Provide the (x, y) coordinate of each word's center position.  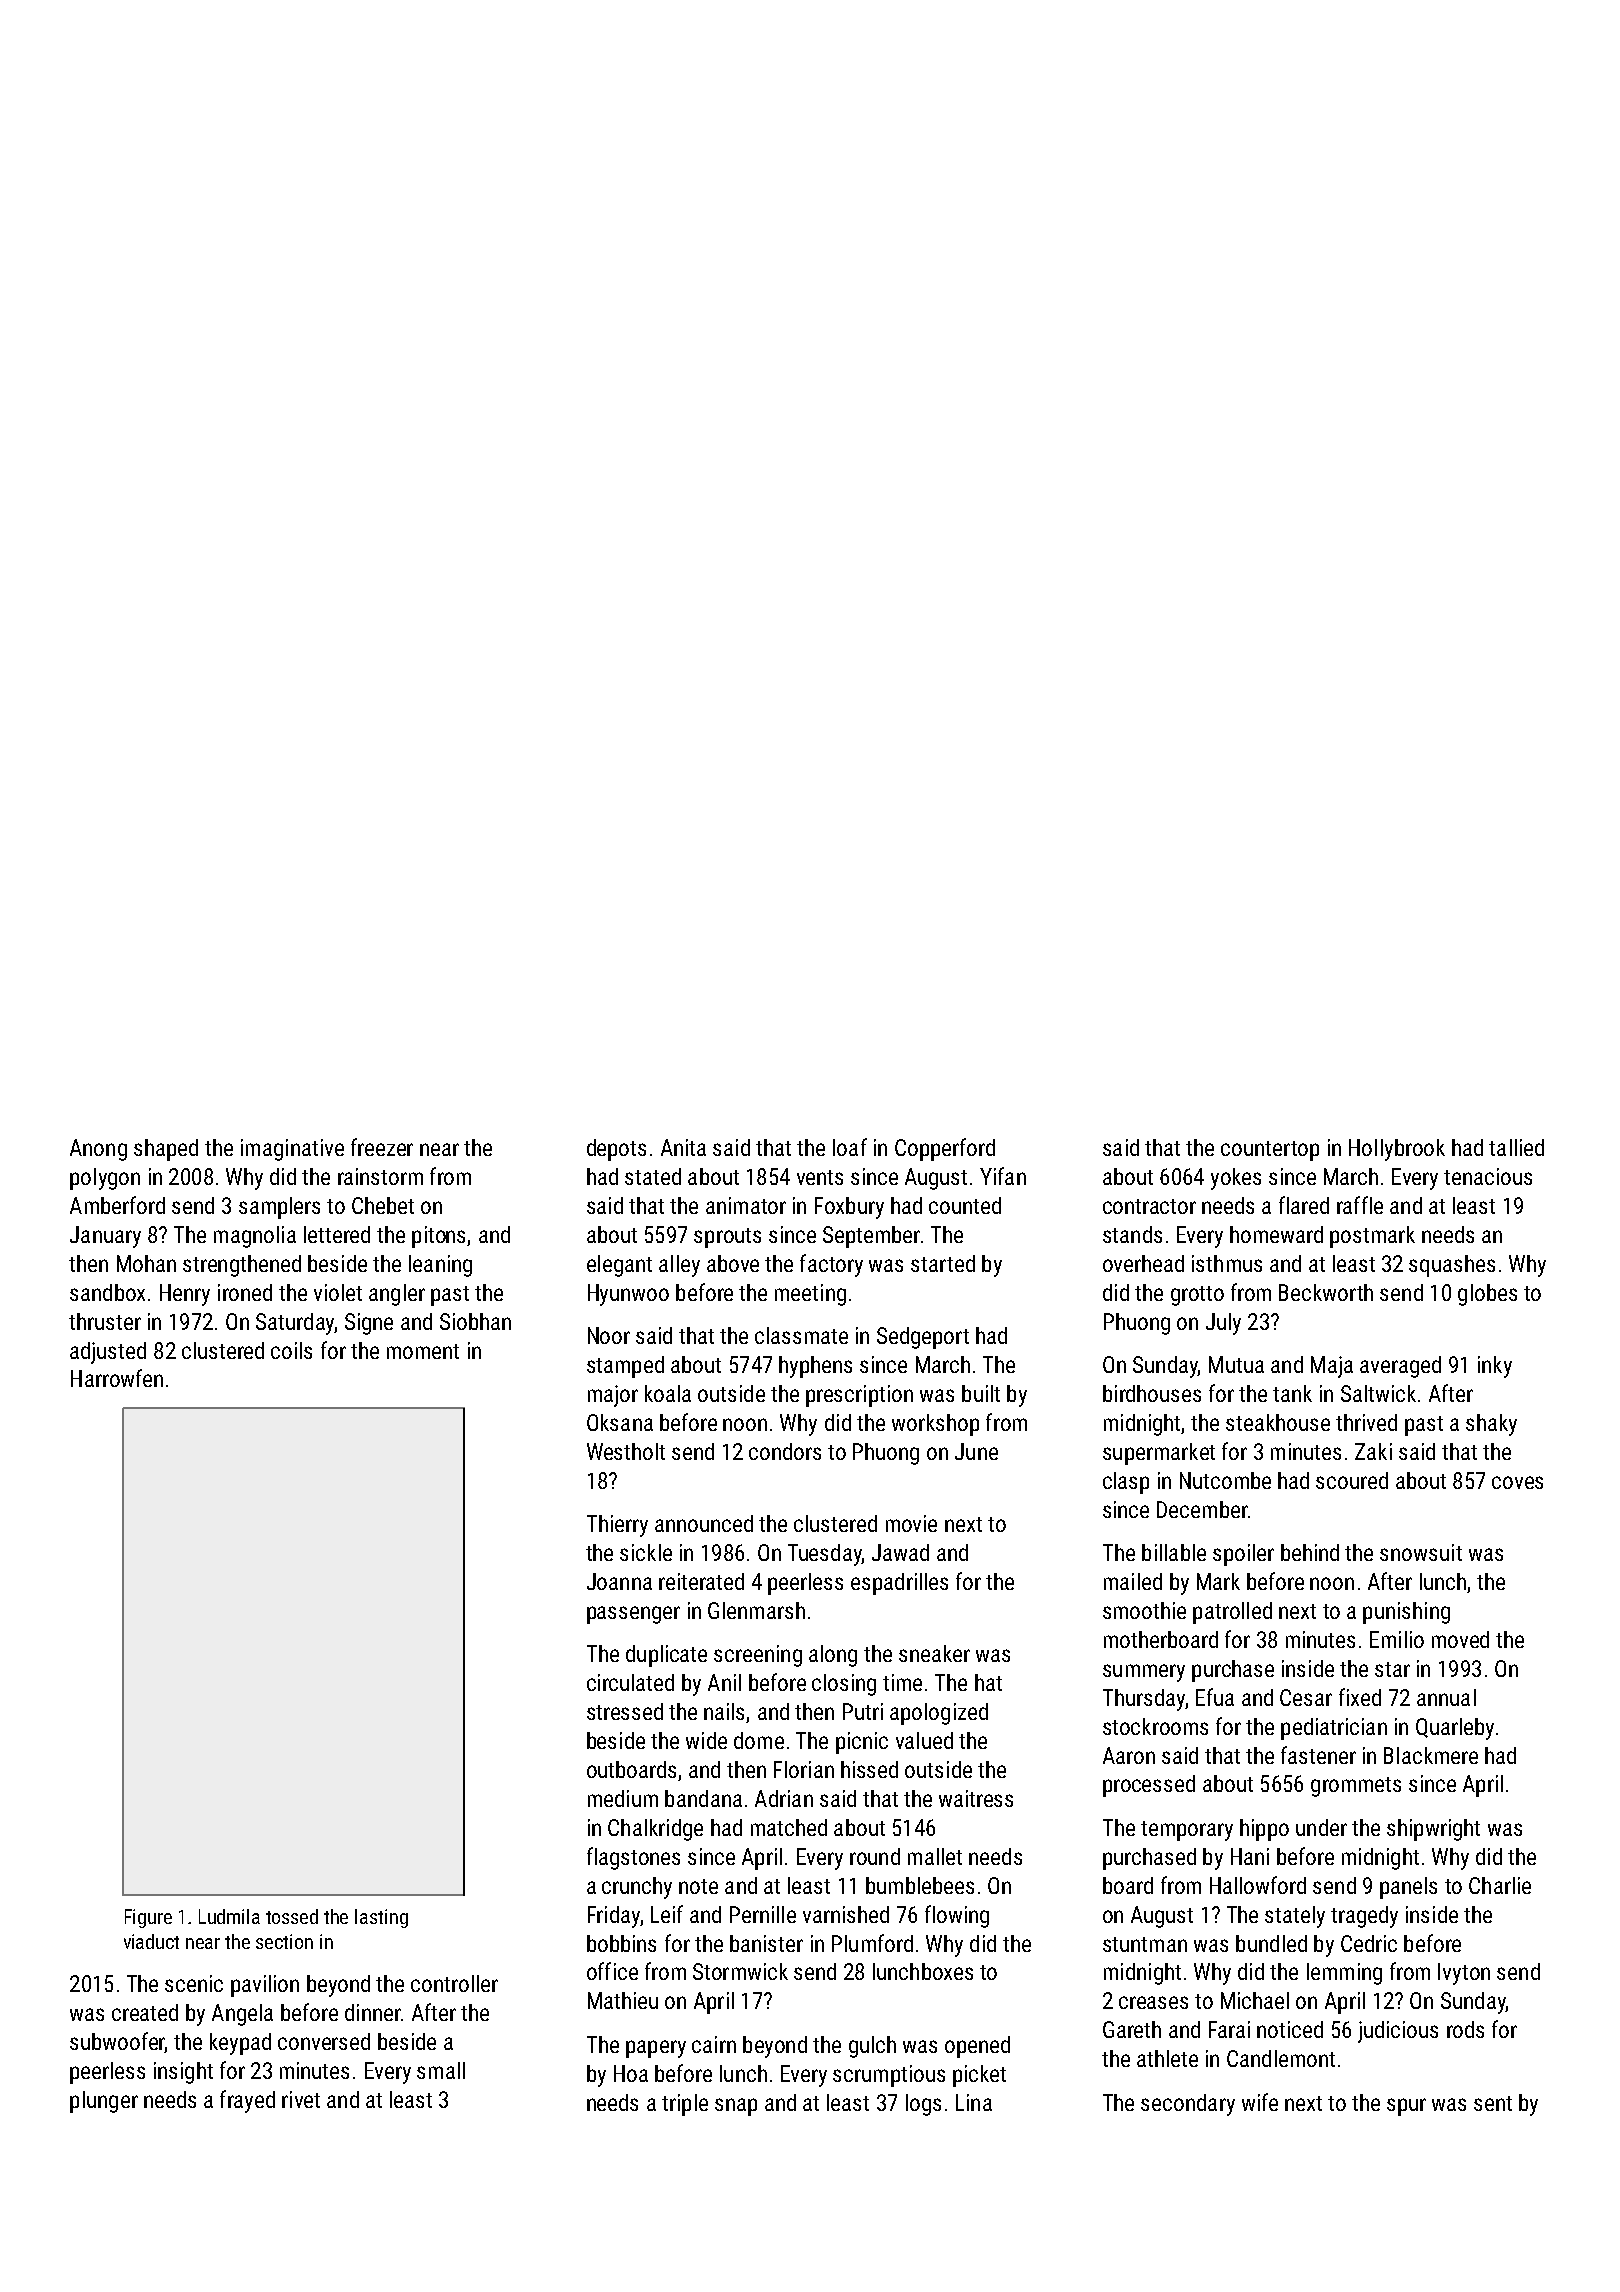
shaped (166, 1150)
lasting (381, 1918)
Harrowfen (117, 1378)
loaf (850, 1147)
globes (1487, 1295)
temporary (1187, 1831)
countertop (1270, 1151)
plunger (104, 2102)
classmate (801, 1335)
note (698, 1886)
